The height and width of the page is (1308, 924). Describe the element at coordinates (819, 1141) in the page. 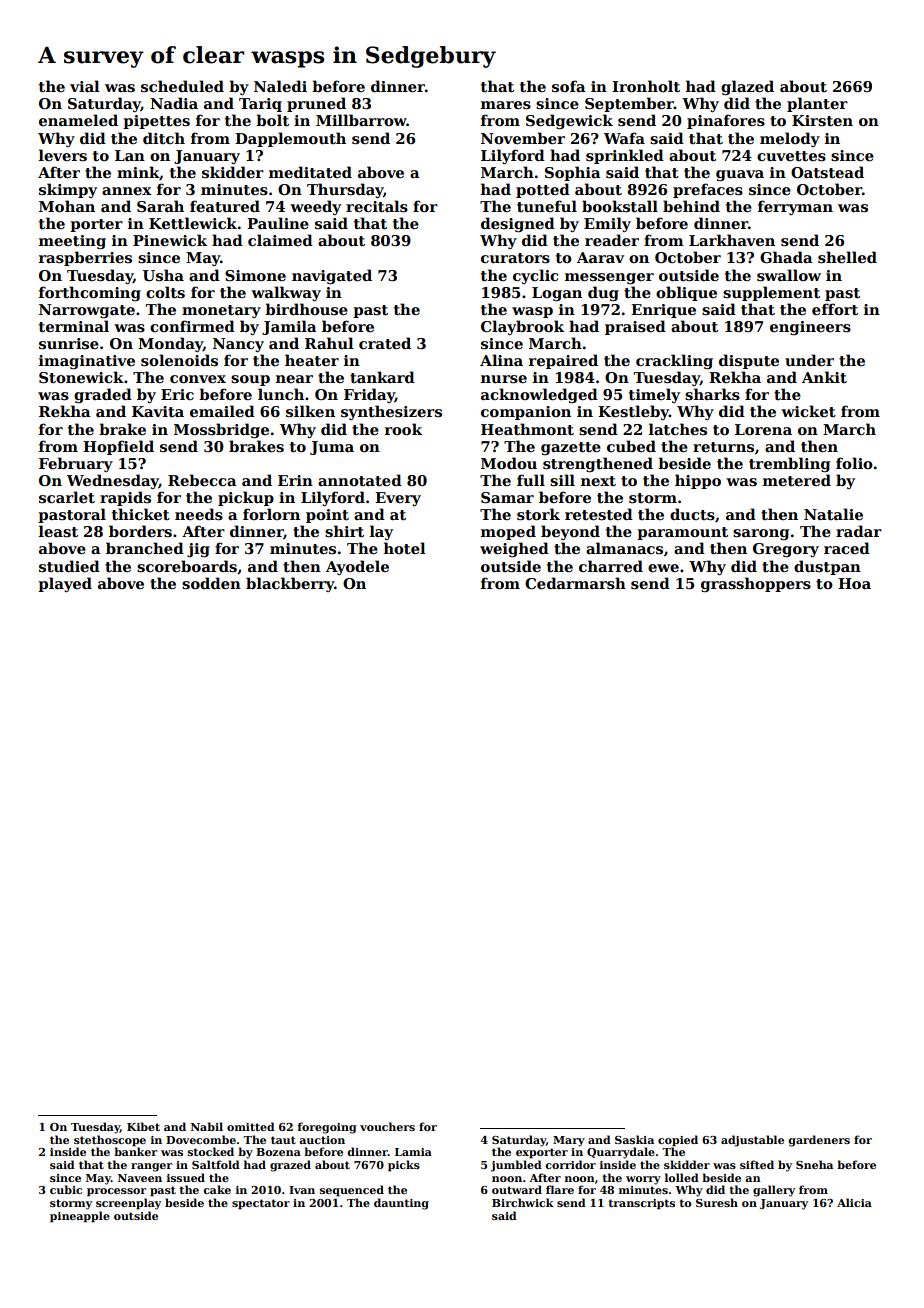

I see `gardeners` at that location.
